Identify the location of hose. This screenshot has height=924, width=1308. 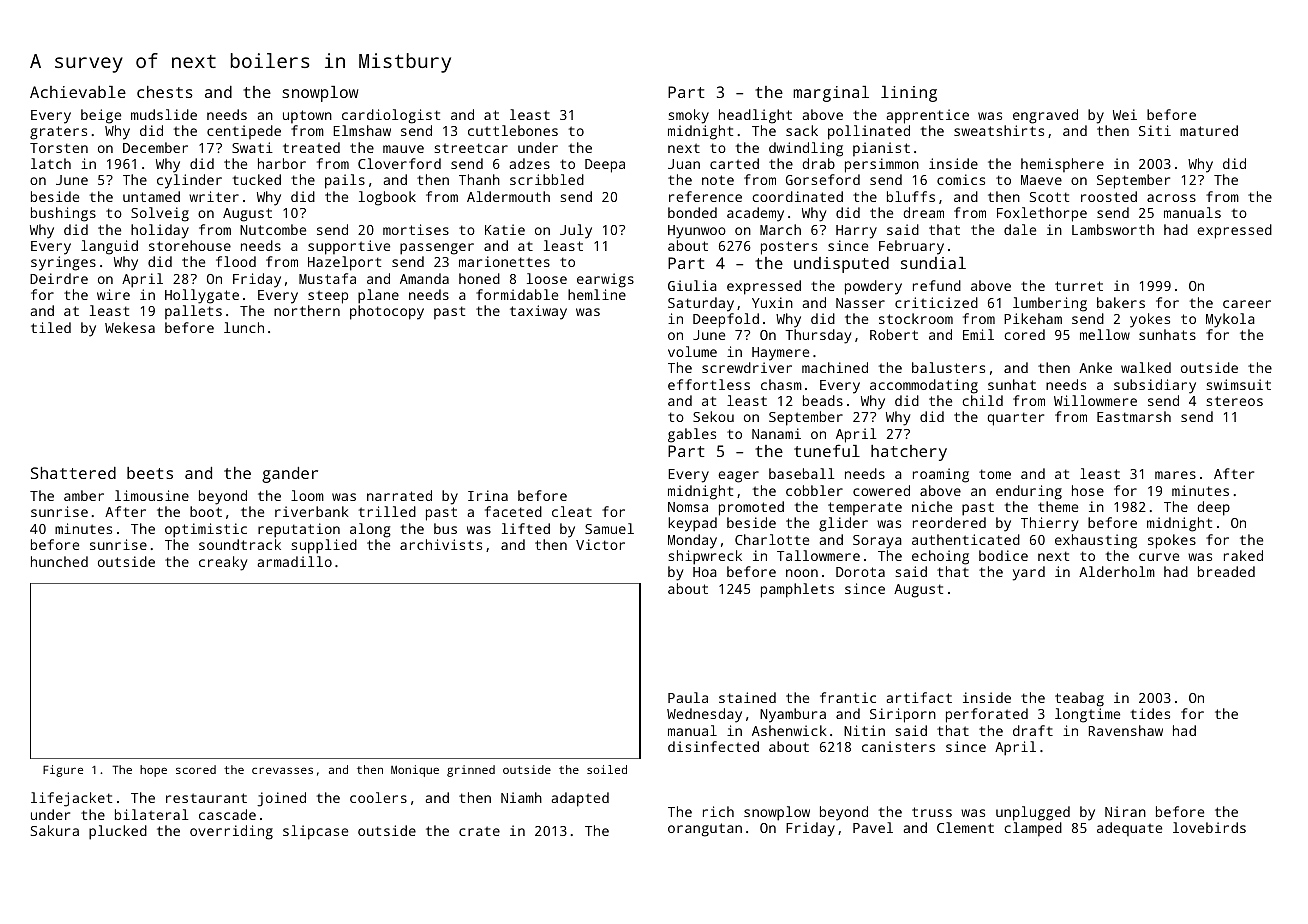
(1088, 490).
